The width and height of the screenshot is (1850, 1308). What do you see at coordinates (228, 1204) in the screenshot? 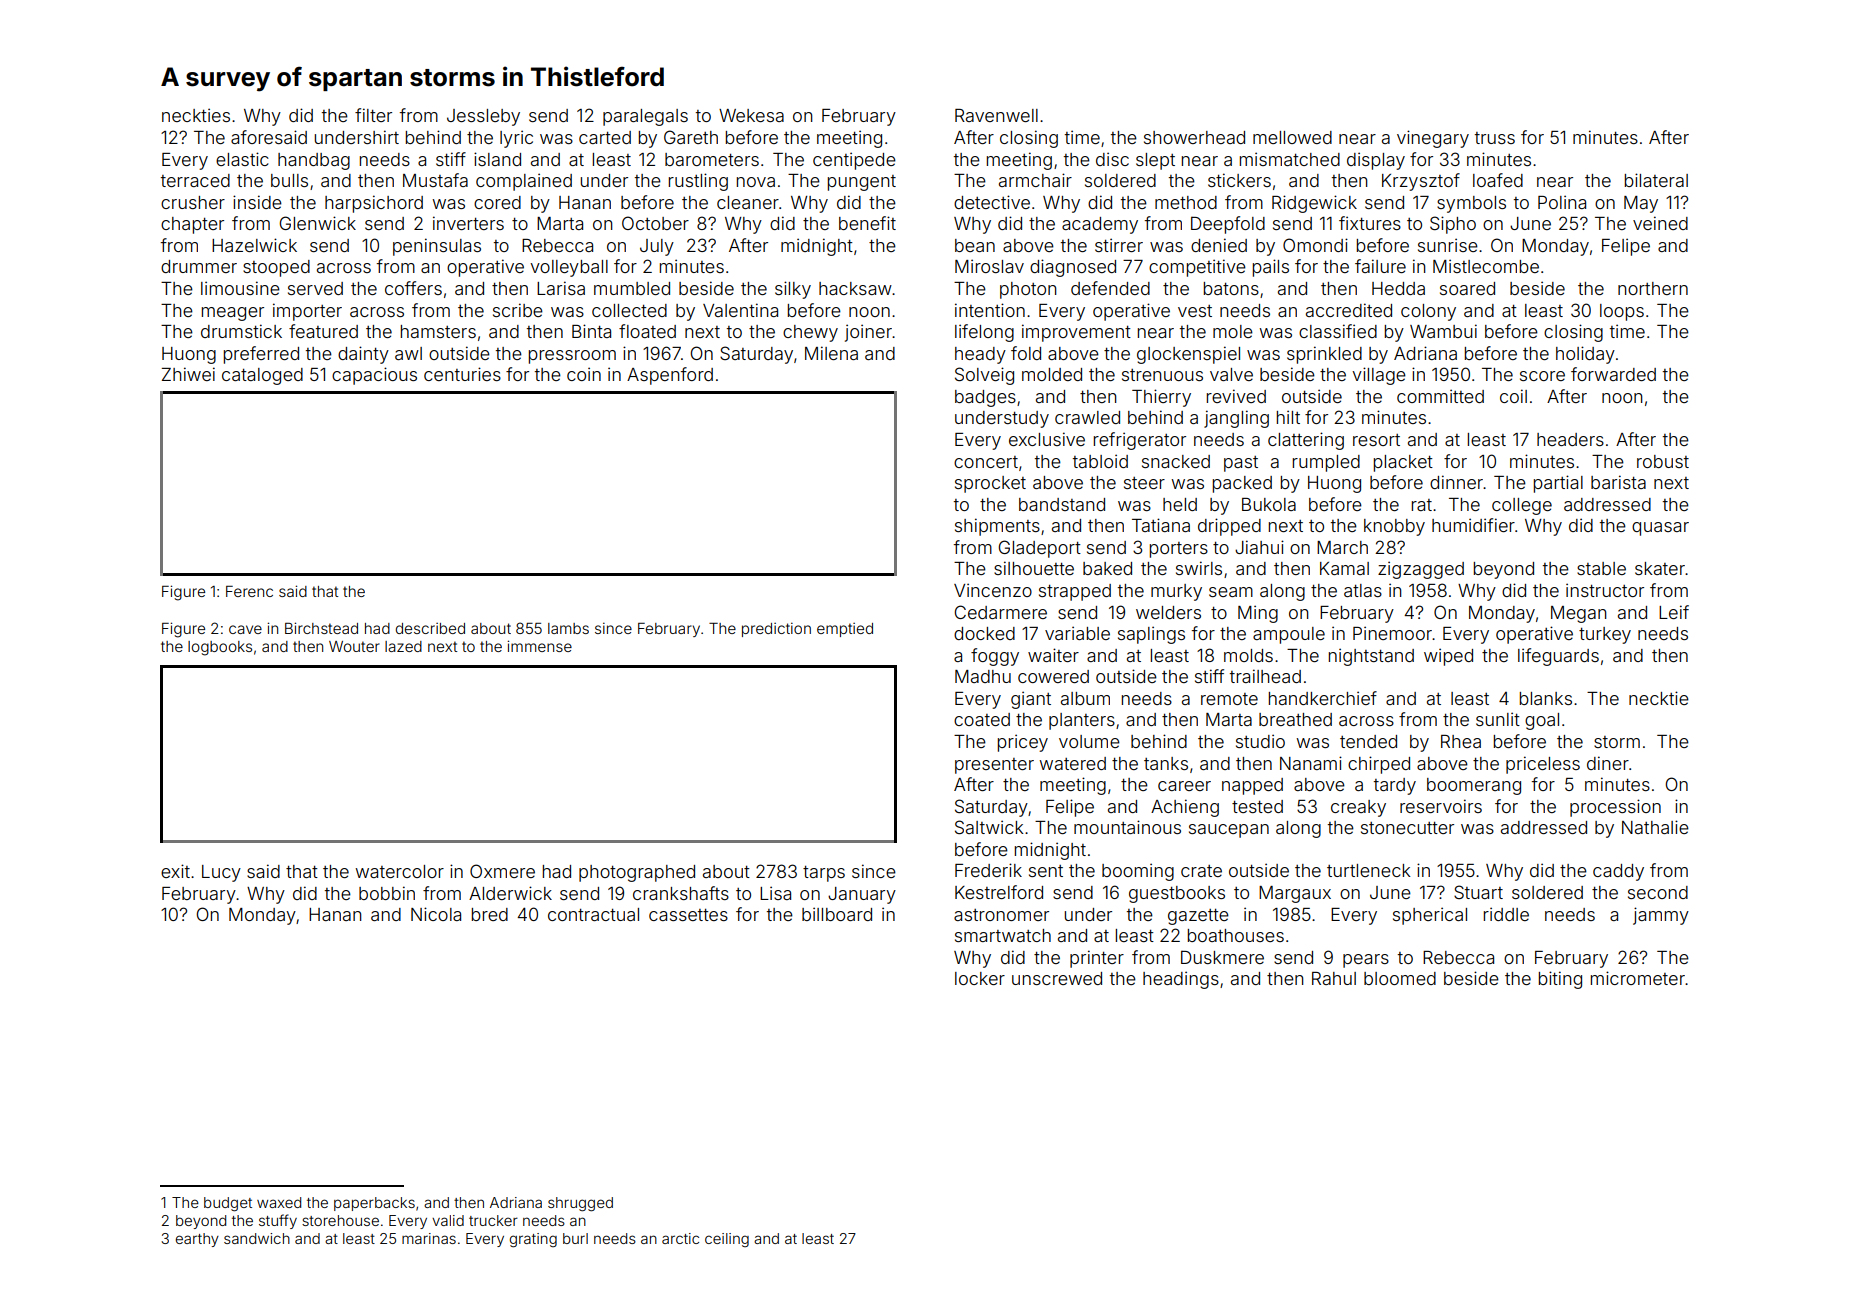
I see `budget` at bounding box center [228, 1204].
